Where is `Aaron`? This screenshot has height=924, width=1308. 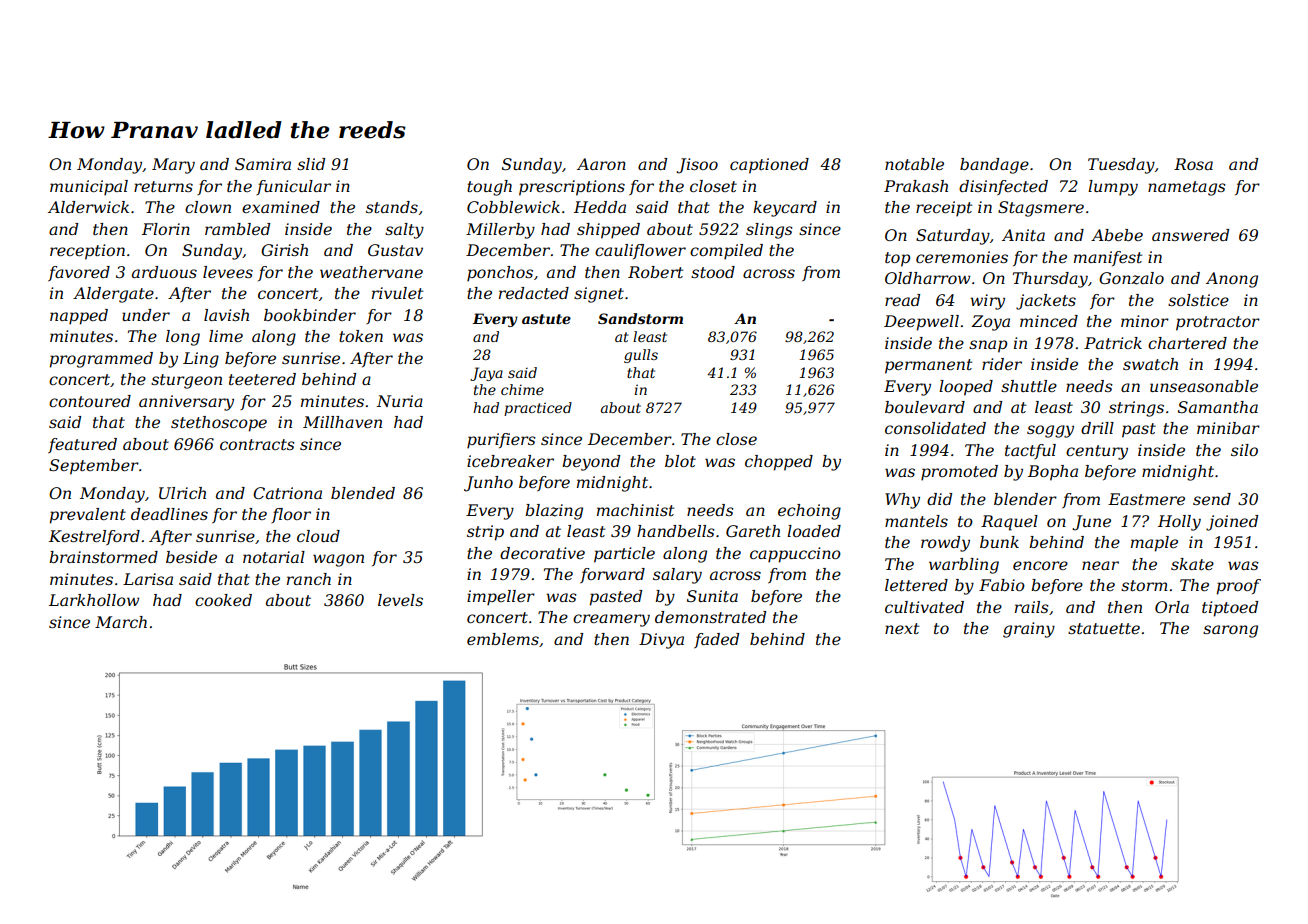 Aaron is located at coordinates (601, 164).
